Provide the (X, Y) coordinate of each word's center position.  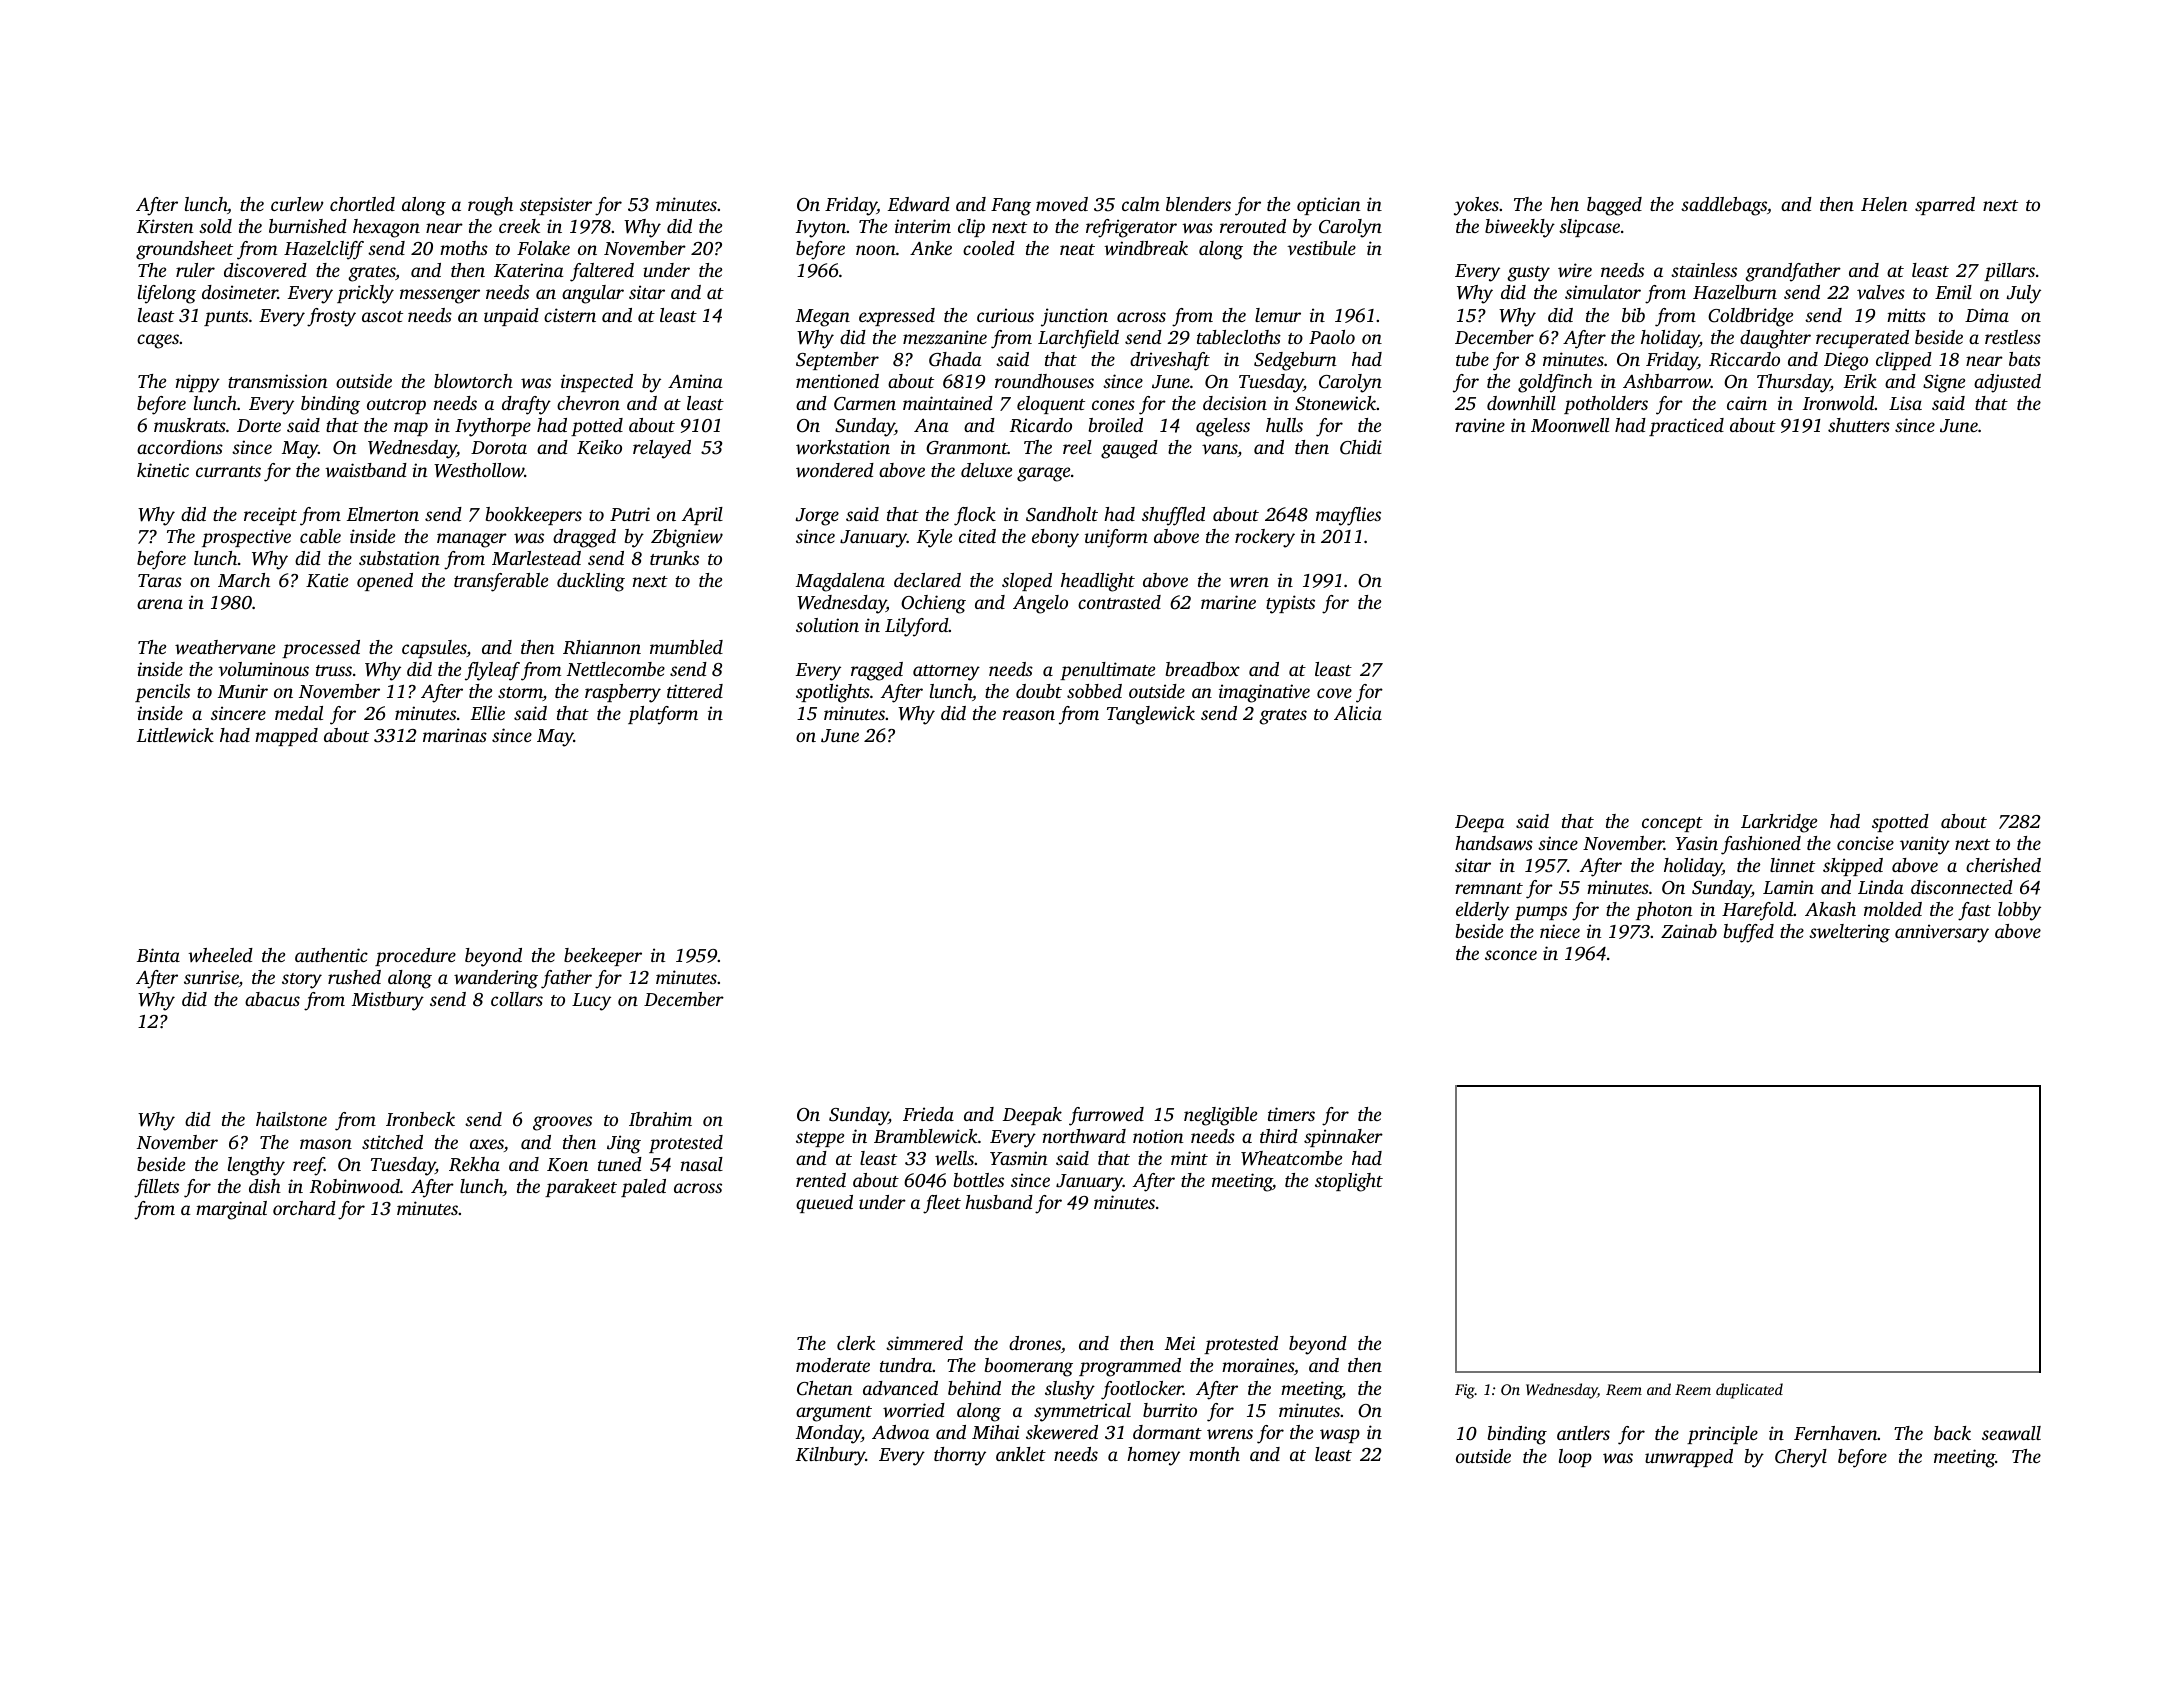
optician (1329, 206)
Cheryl (1801, 1458)
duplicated (1749, 1391)
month (1214, 1454)
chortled (362, 204)
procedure (415, 957)
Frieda (928, 1114)
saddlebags (1724, 206)
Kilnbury (830, 1456)
